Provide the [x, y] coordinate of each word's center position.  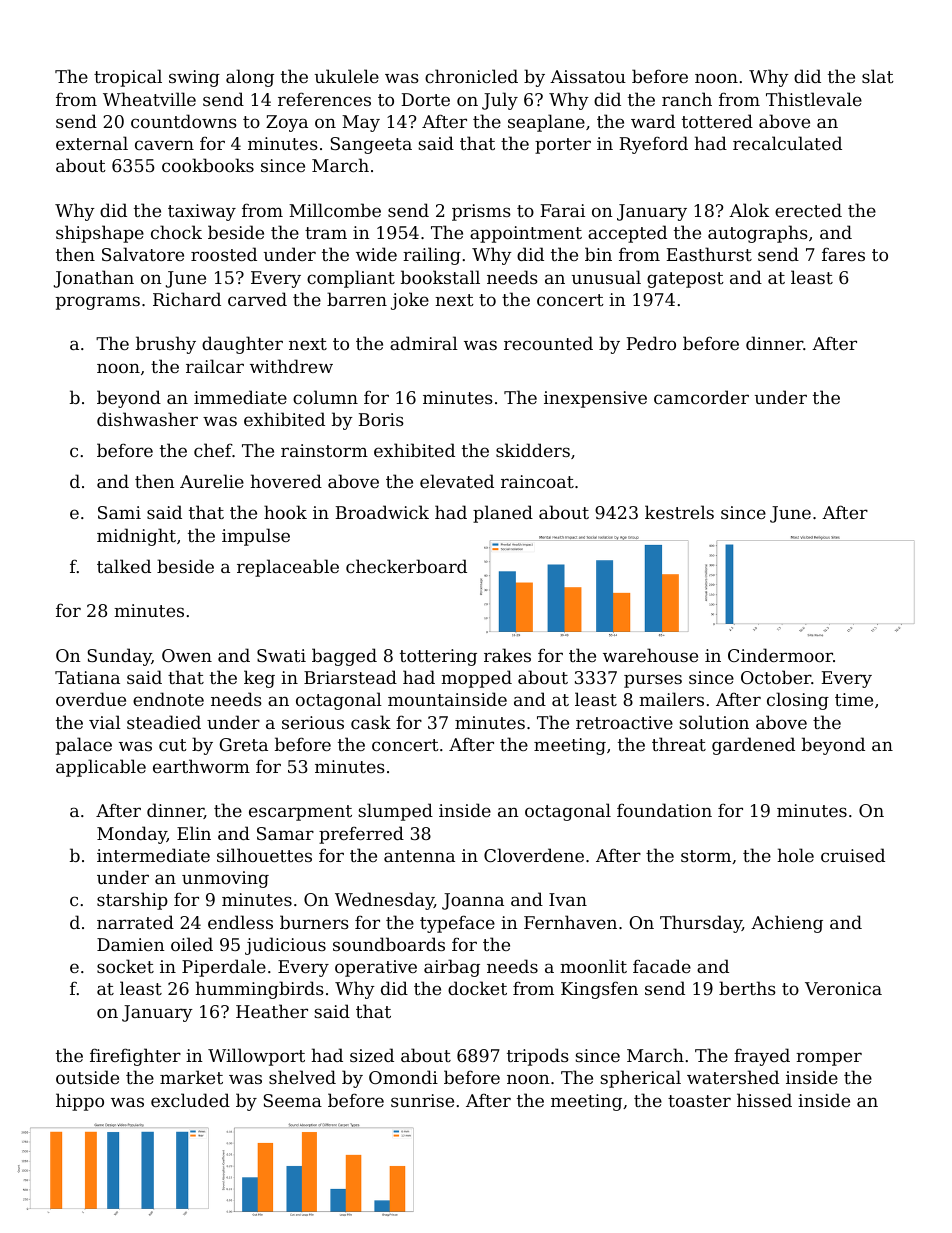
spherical [640, 1079]
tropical [128, 78]
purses [653, 681]
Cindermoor [780, 655]
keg [259, 679]
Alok [749, 210]
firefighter [135, 1057]
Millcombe [335, 210]
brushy [166, 345]
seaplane [546, 123]
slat [878, 76]
